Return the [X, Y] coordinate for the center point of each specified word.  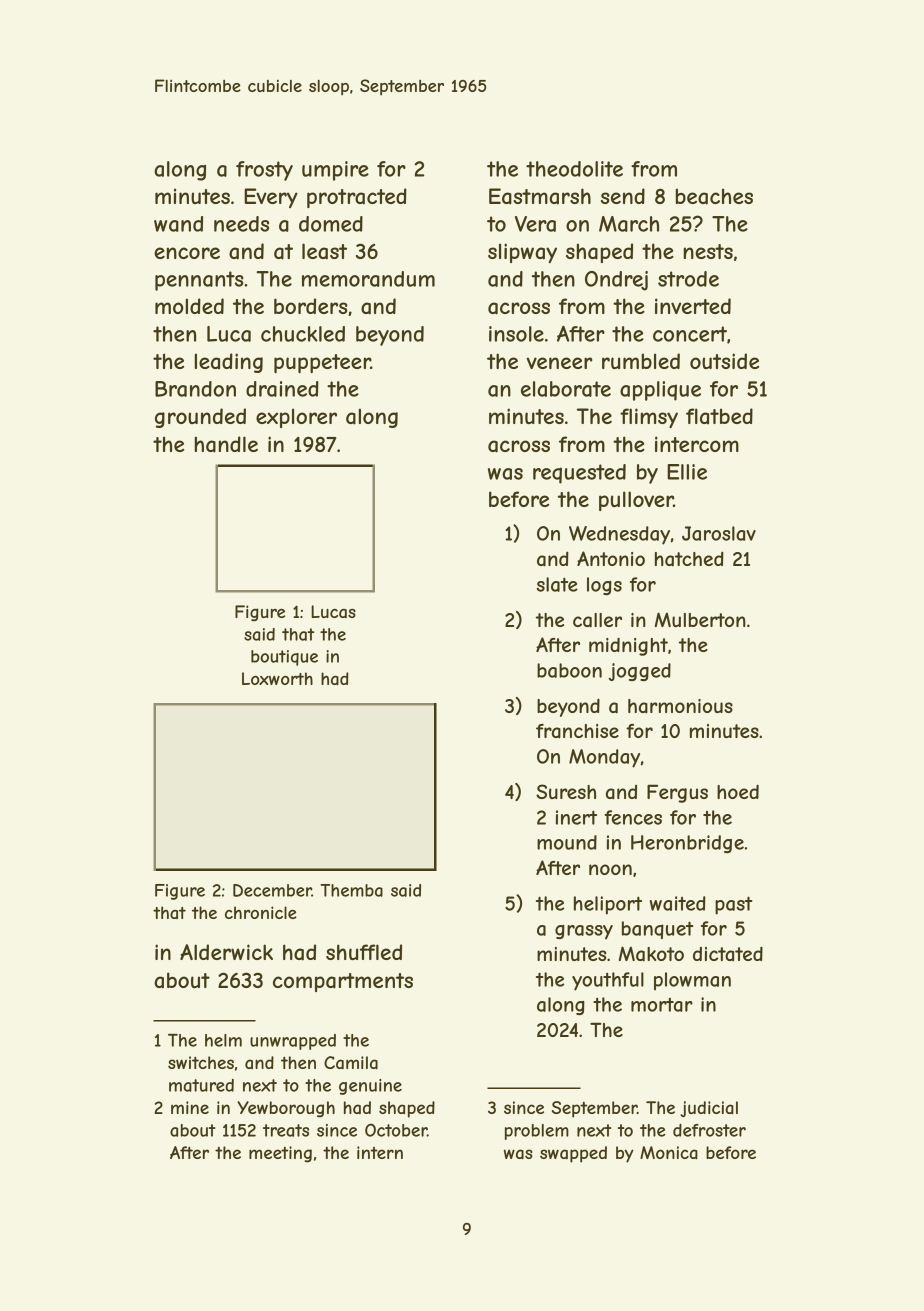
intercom [697, 444]
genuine [370, 1087]
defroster [709, 1130]
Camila [351, 1063]
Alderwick [226, 952]
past [733, 905]
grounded [200, 418]
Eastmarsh [540, 196]
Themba [351, 890]
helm [223, 1040]
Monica [669, 1152]
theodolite [574, 169]
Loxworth [277, 678]
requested [579, 474]
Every [271, 198]
